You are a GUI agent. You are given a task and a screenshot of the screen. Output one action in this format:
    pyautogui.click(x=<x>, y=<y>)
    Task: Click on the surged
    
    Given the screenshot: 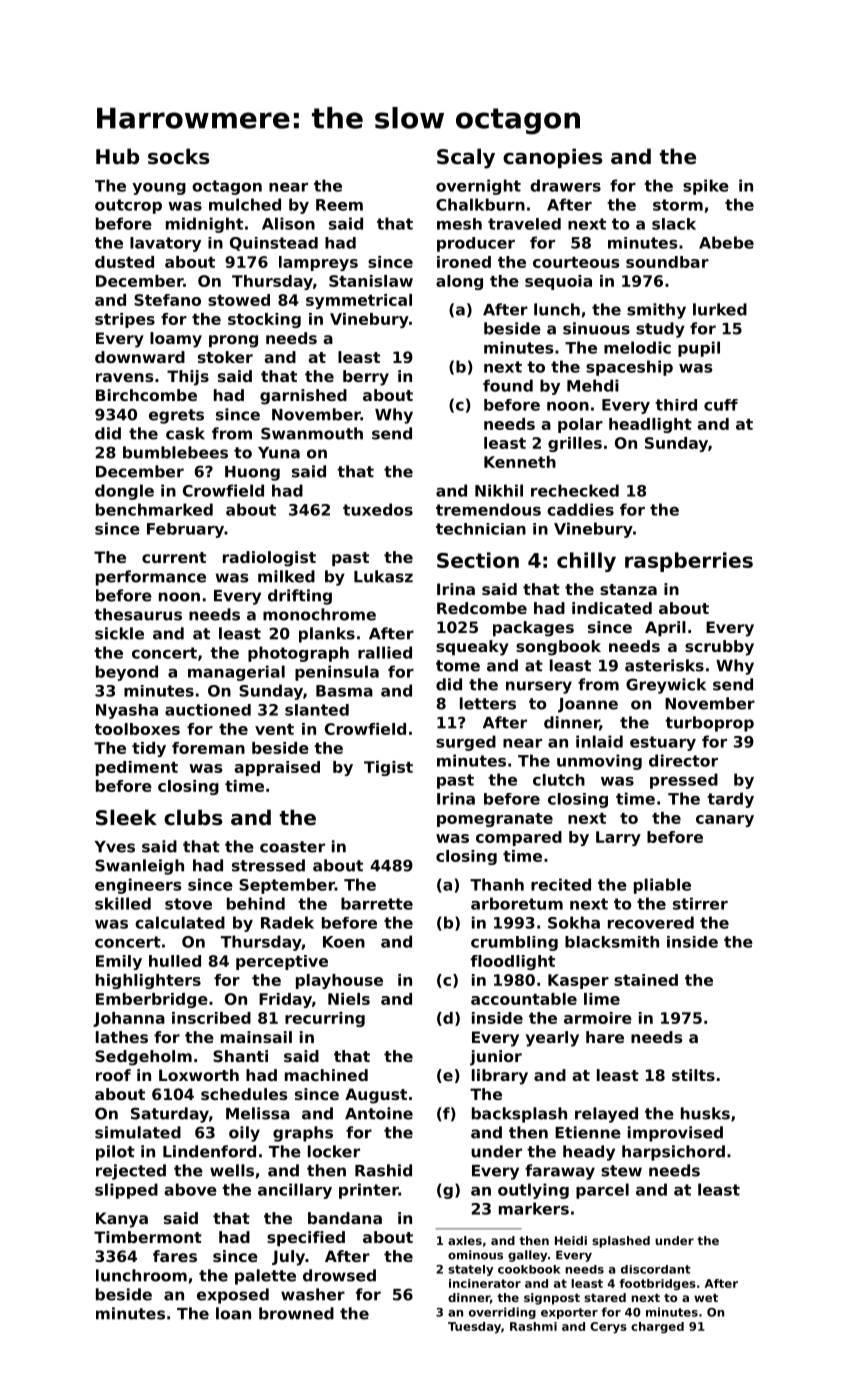 What is the action you would take?
    pyautogui.click(x=466, y=743)
